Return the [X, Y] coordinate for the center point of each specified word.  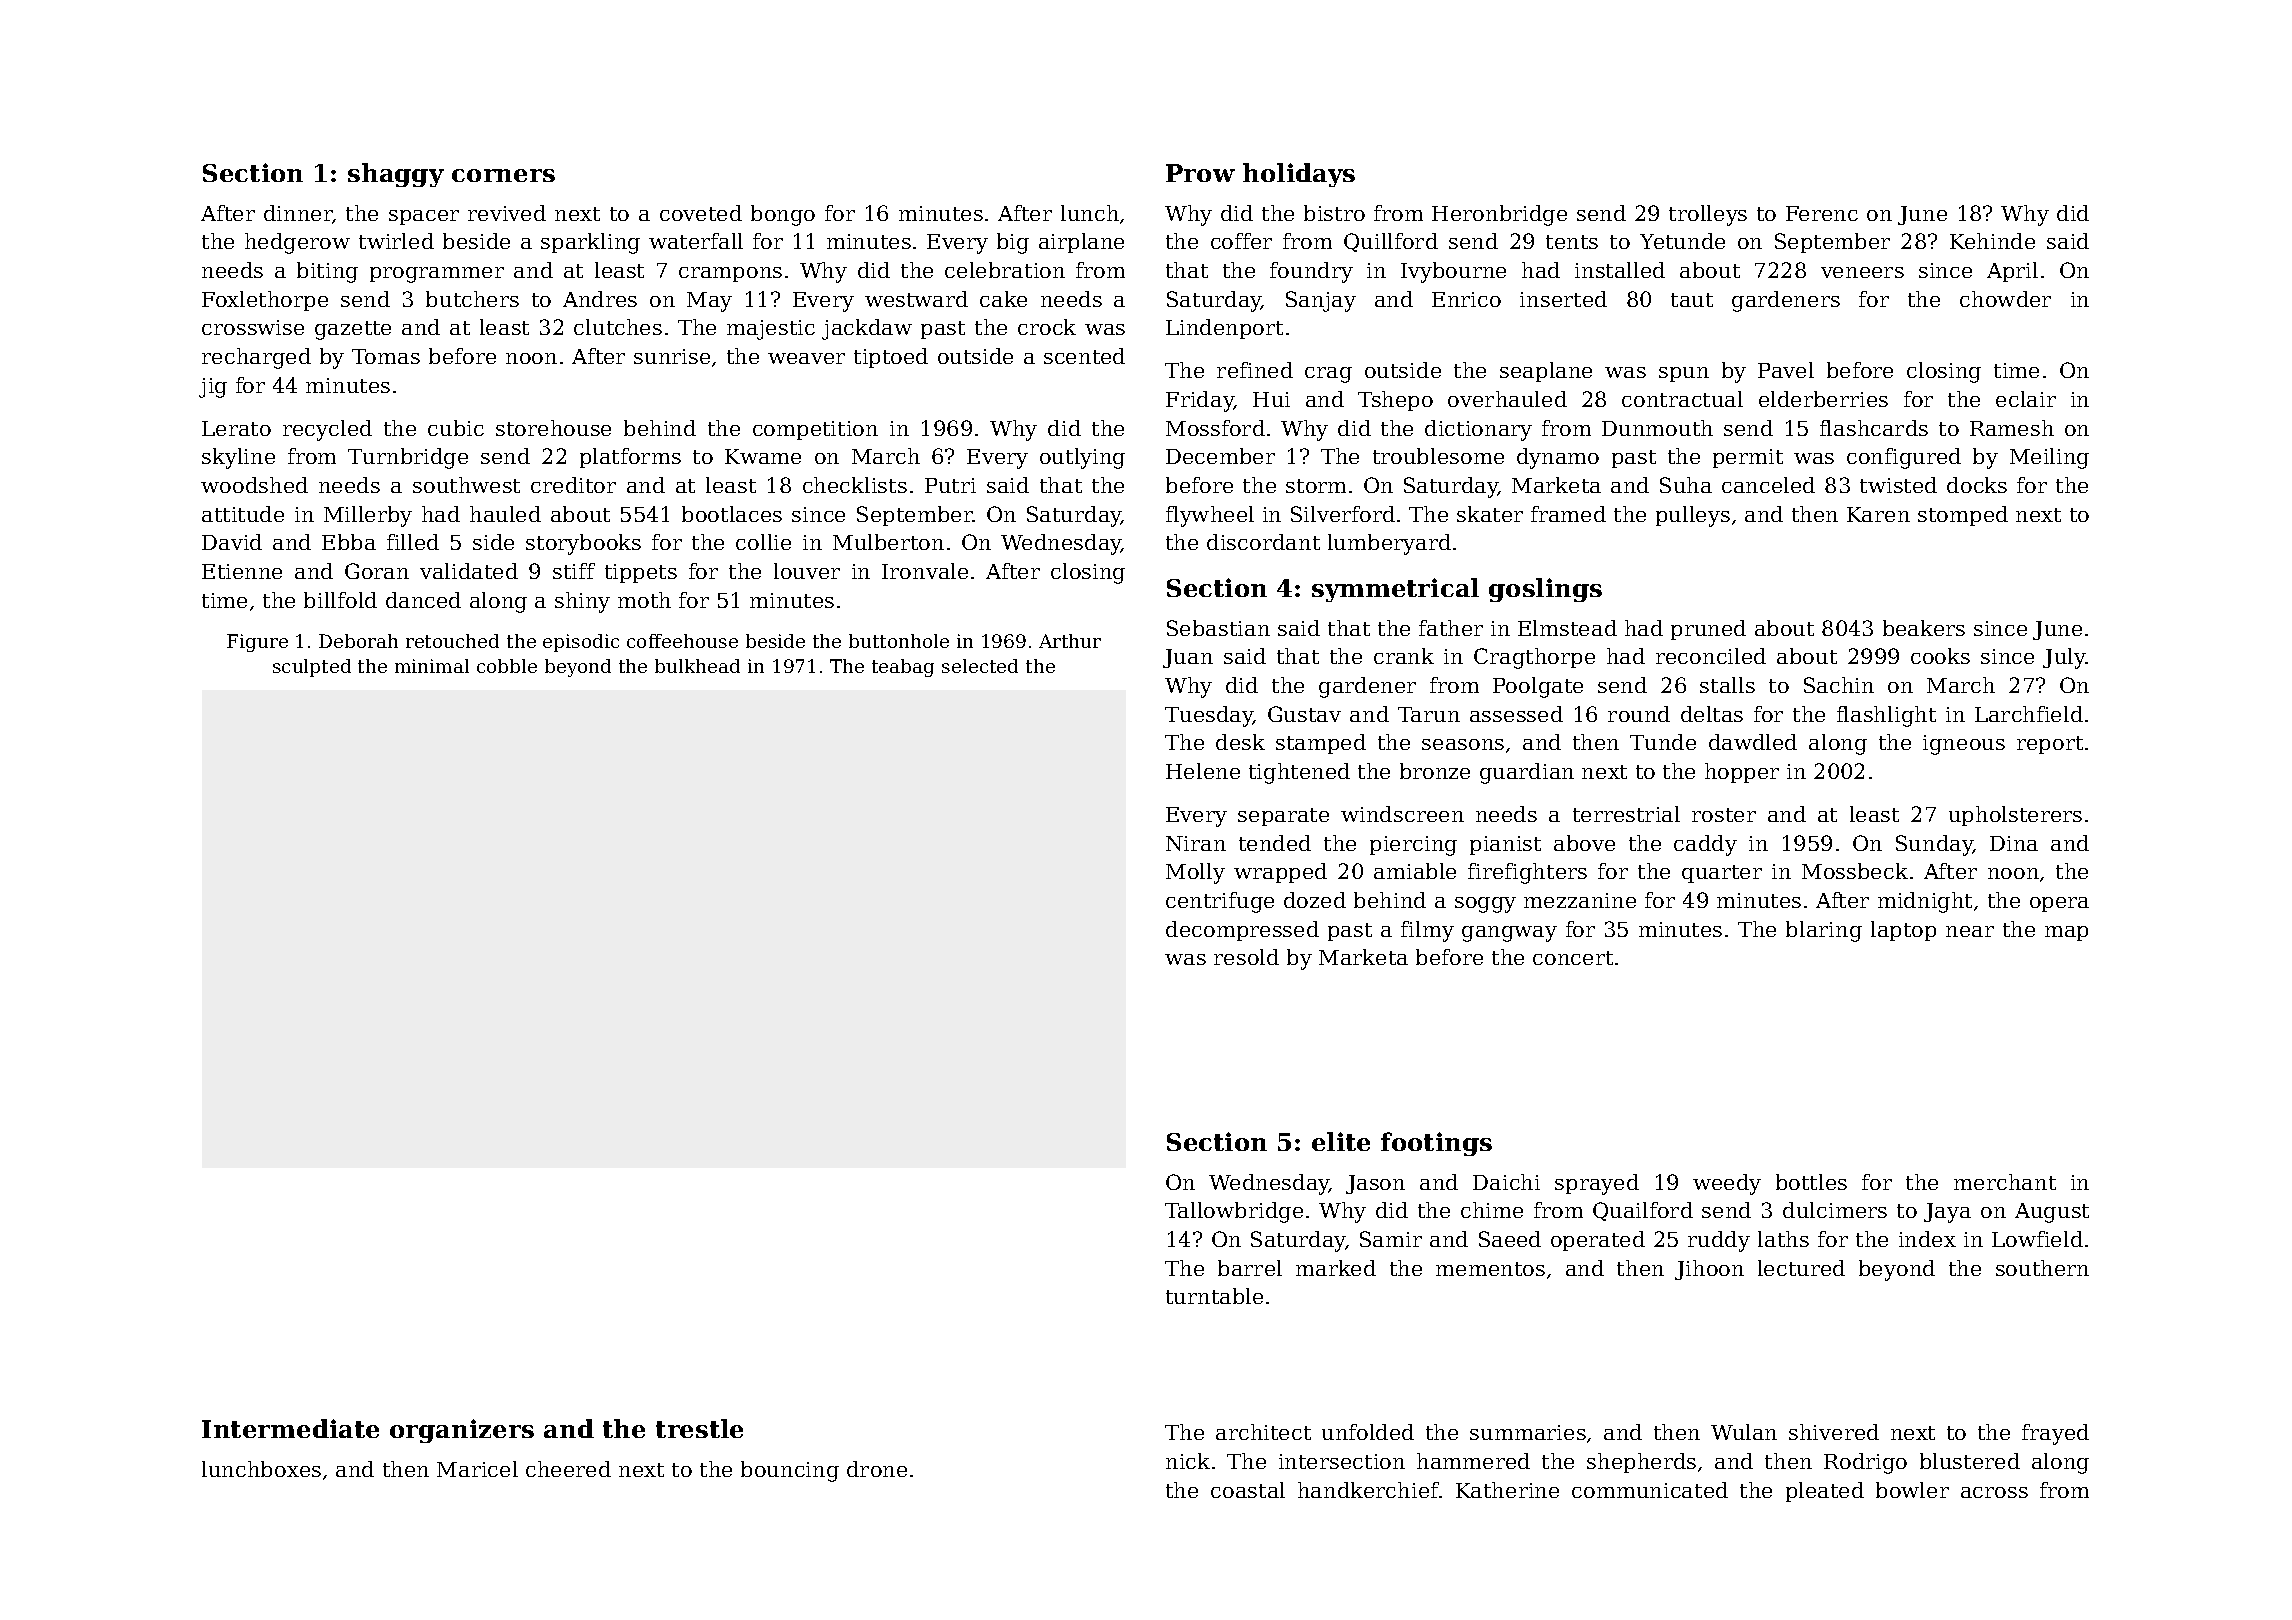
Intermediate [290, 1428]
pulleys [1693, 516]
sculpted [312, 668]
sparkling [590, 243]
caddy [1705, 845]
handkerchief [1369, 1490]
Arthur [1070, 641]
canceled [1768, 485]
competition [815, 430]
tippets [641, 573]
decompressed [1242, 931]
